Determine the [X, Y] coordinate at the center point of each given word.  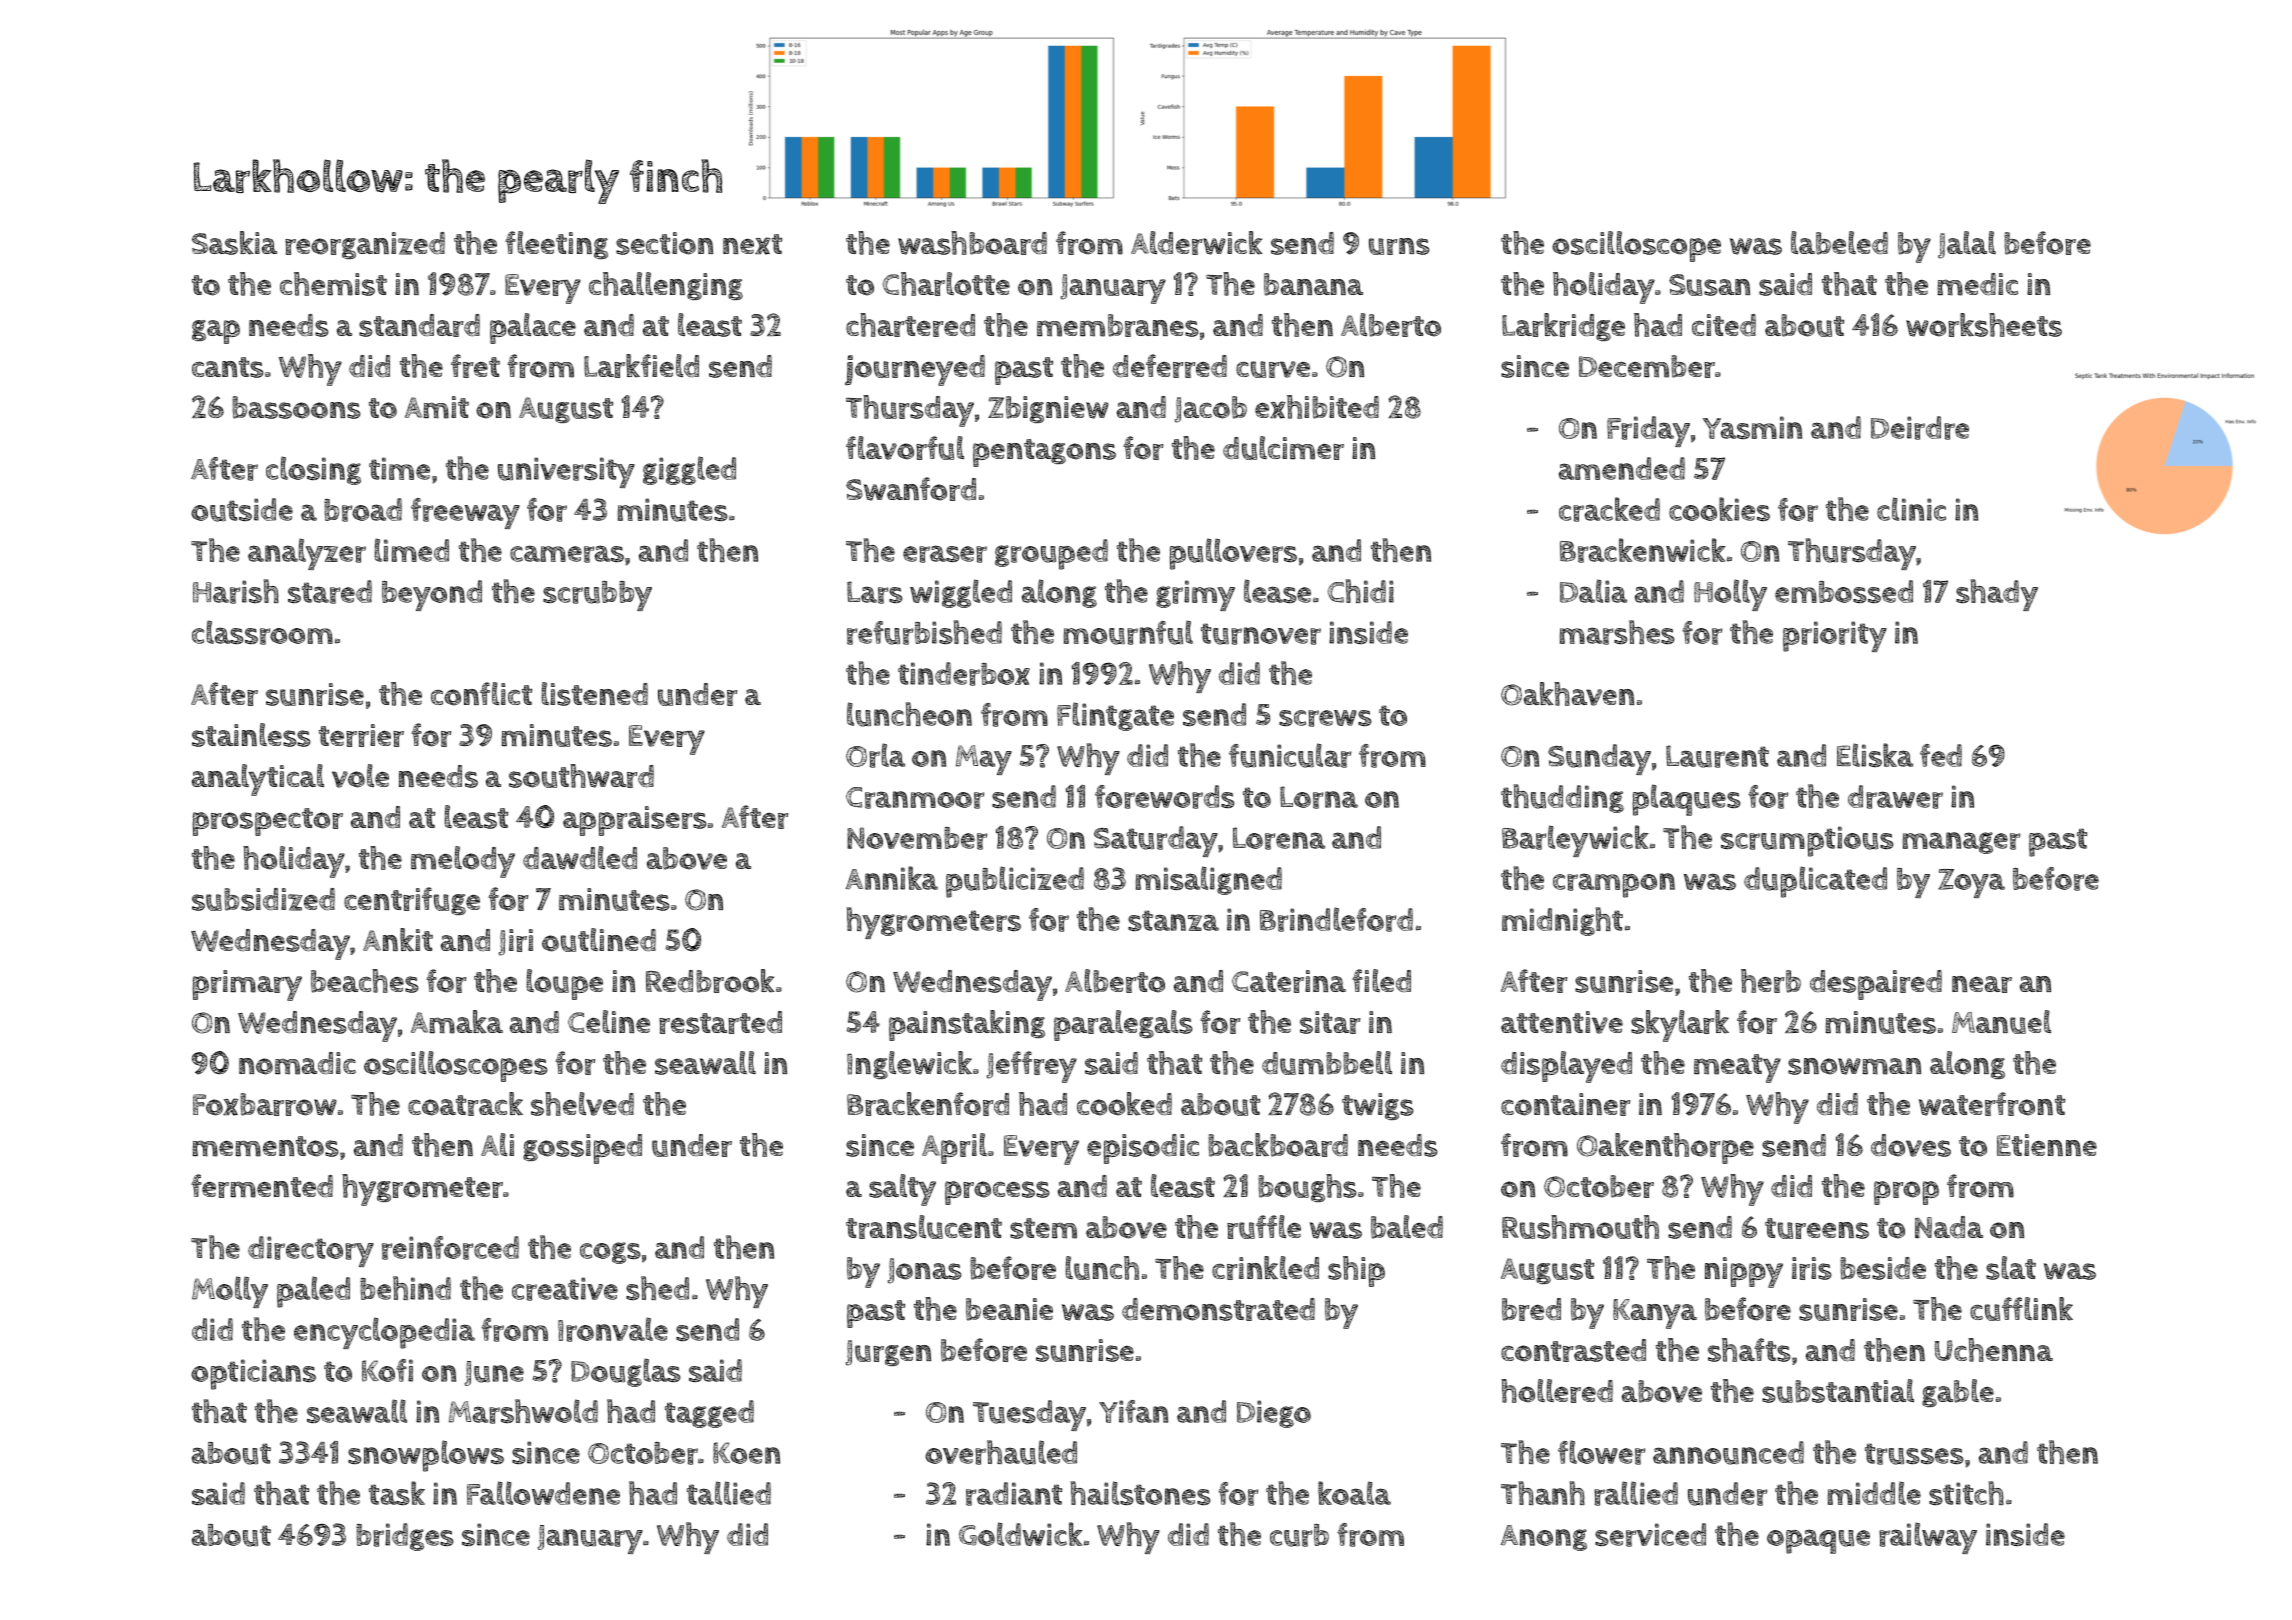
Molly [230, 1292]
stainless [251, 735]
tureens [1817, 1228]
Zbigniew [1048, 409]
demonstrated [1218, 1309]
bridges [405, 1537]
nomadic [297, 1063]
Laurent [1717, 756]
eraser [945, 554]
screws [1325, 718]
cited [1724, 325]
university [566, 472]
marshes [1617, 632]
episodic [1143, 1149]
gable [1958, 1393]
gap [216, 332]
